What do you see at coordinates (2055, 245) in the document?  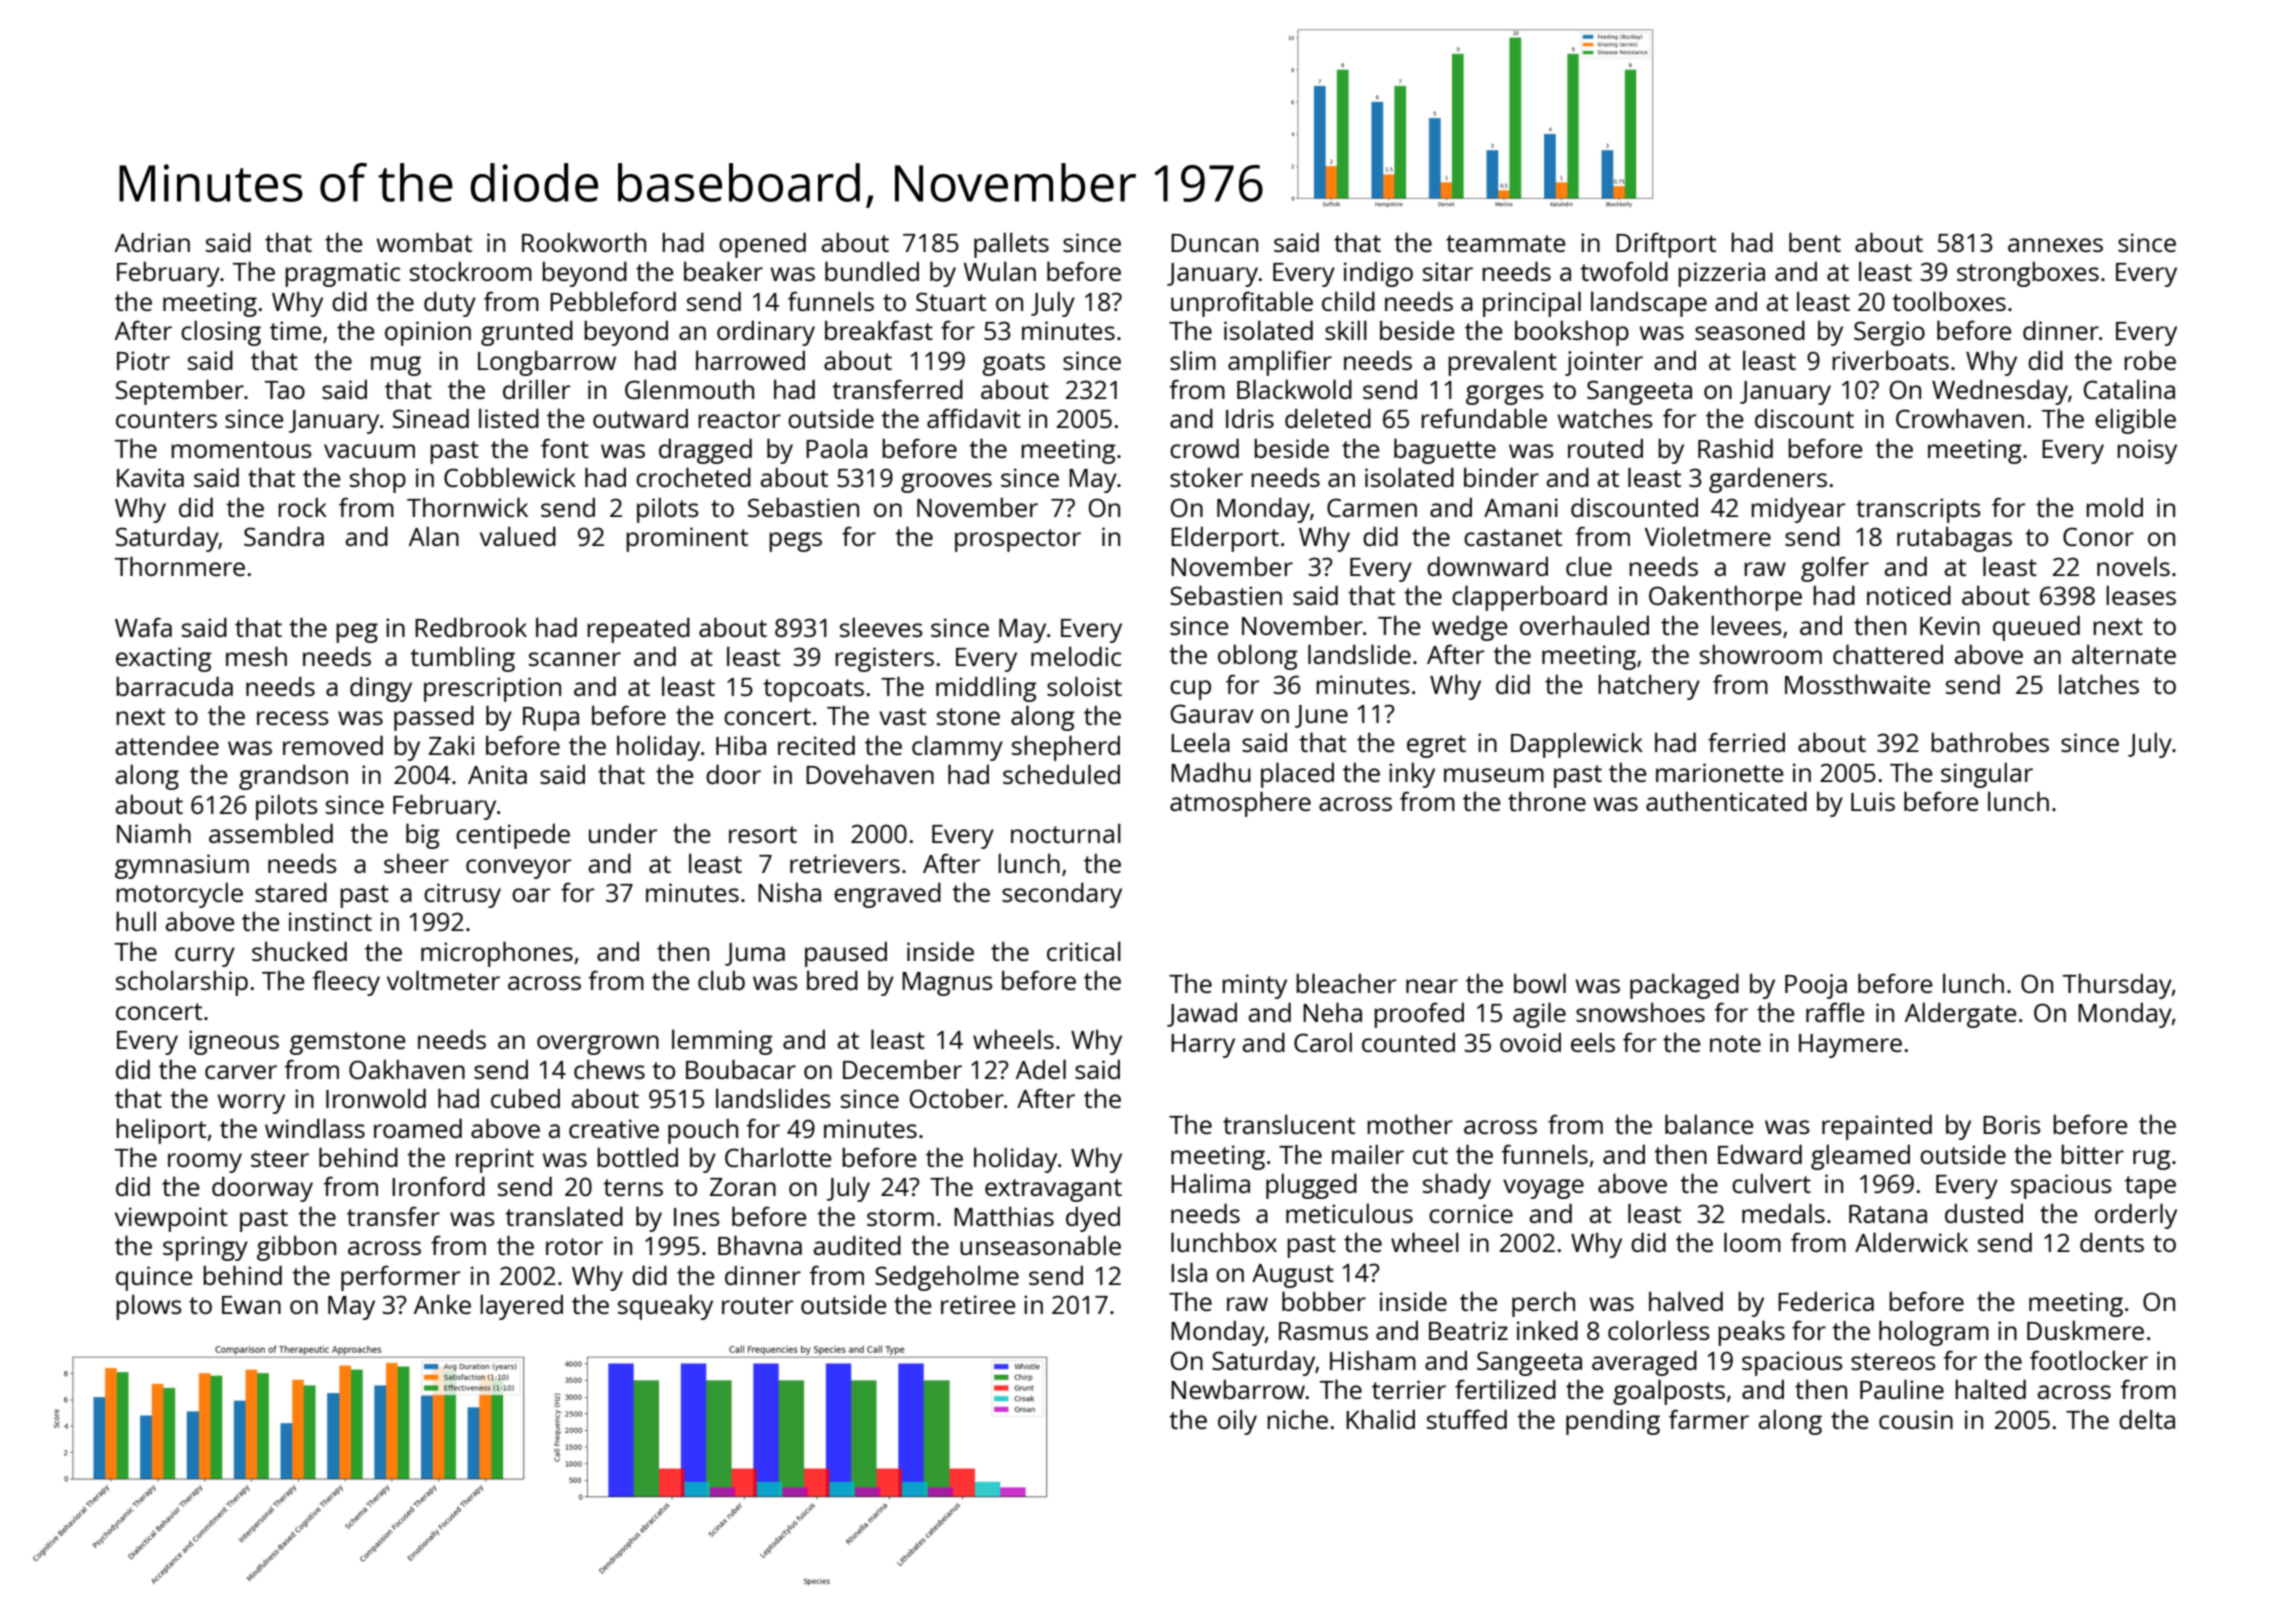 I see `annexes` at bounding box center [2055, 245].
